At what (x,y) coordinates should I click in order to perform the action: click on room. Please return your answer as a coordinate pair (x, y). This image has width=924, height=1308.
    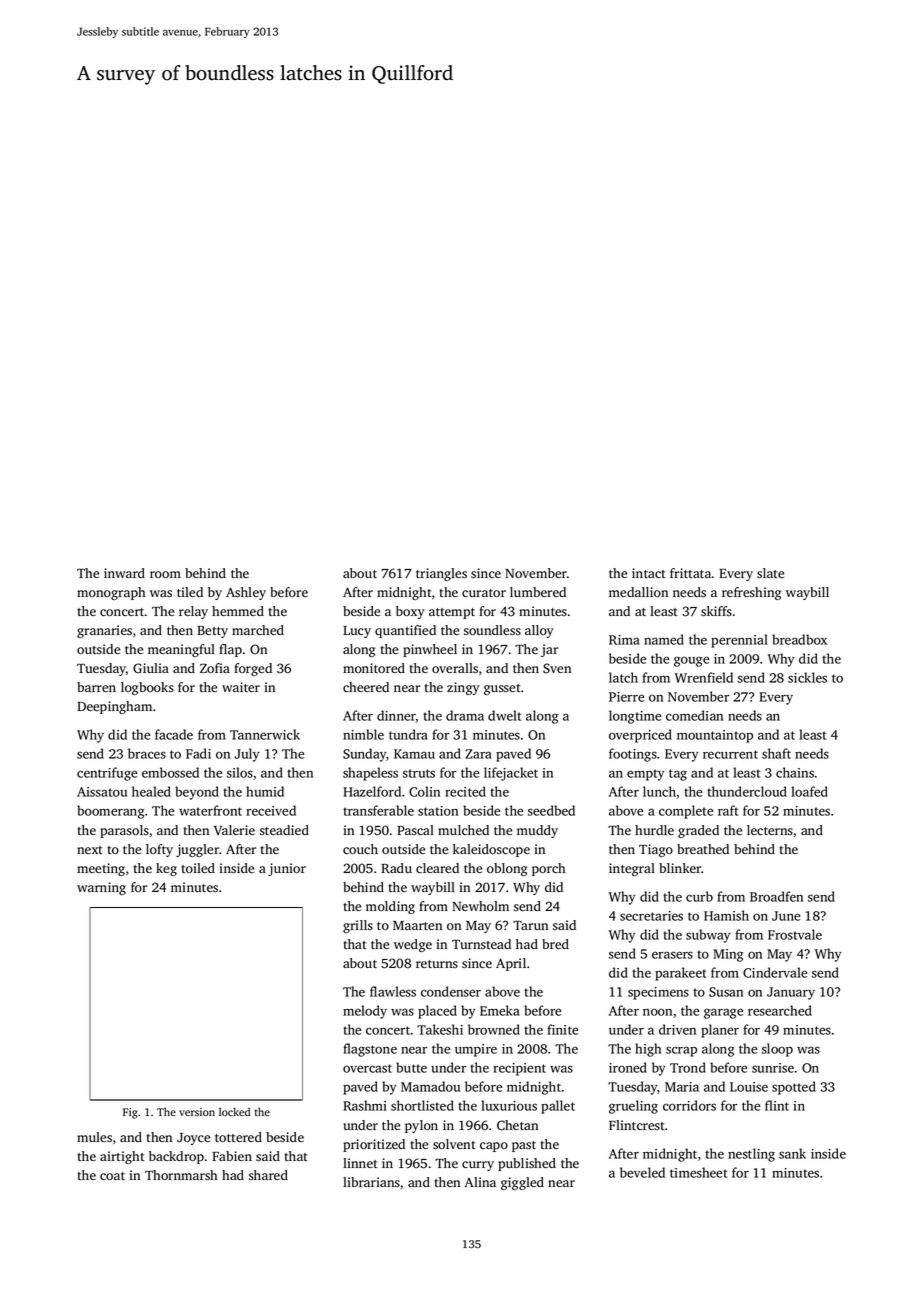
    Looking at the image, I should click on (165, 575).
